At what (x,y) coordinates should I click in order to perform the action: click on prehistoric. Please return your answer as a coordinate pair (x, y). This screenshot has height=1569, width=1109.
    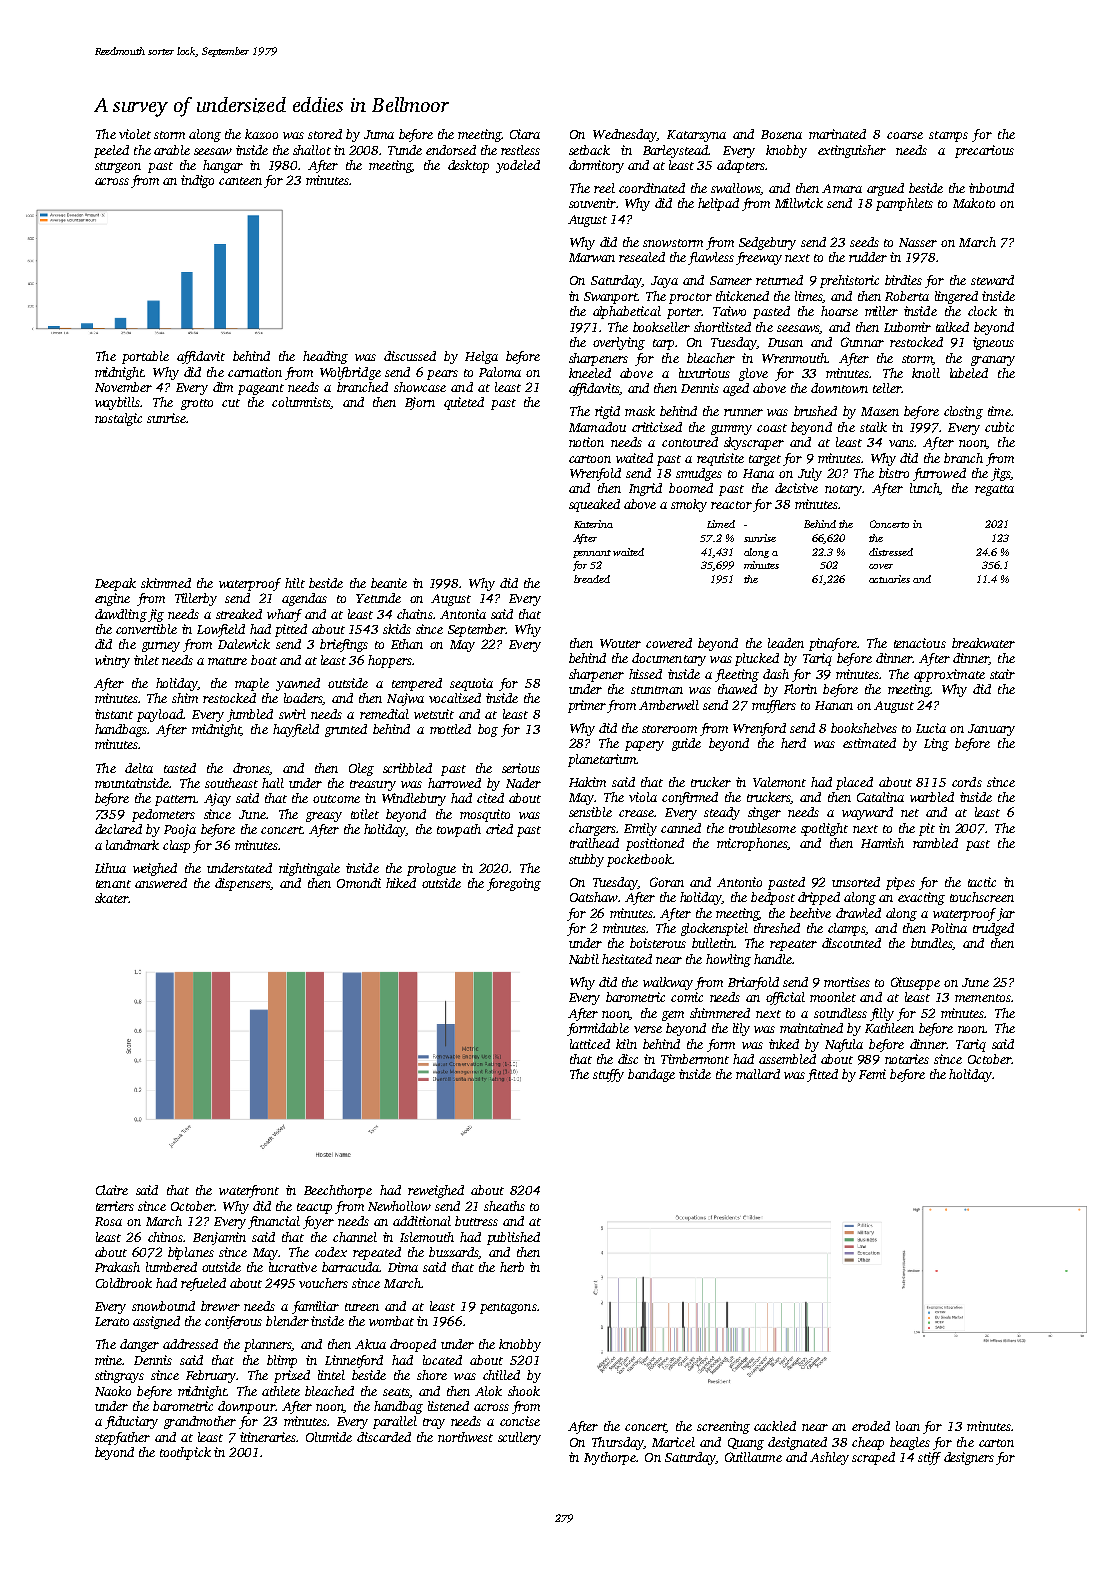
    Looking at the image, I should click on (849, 281).
